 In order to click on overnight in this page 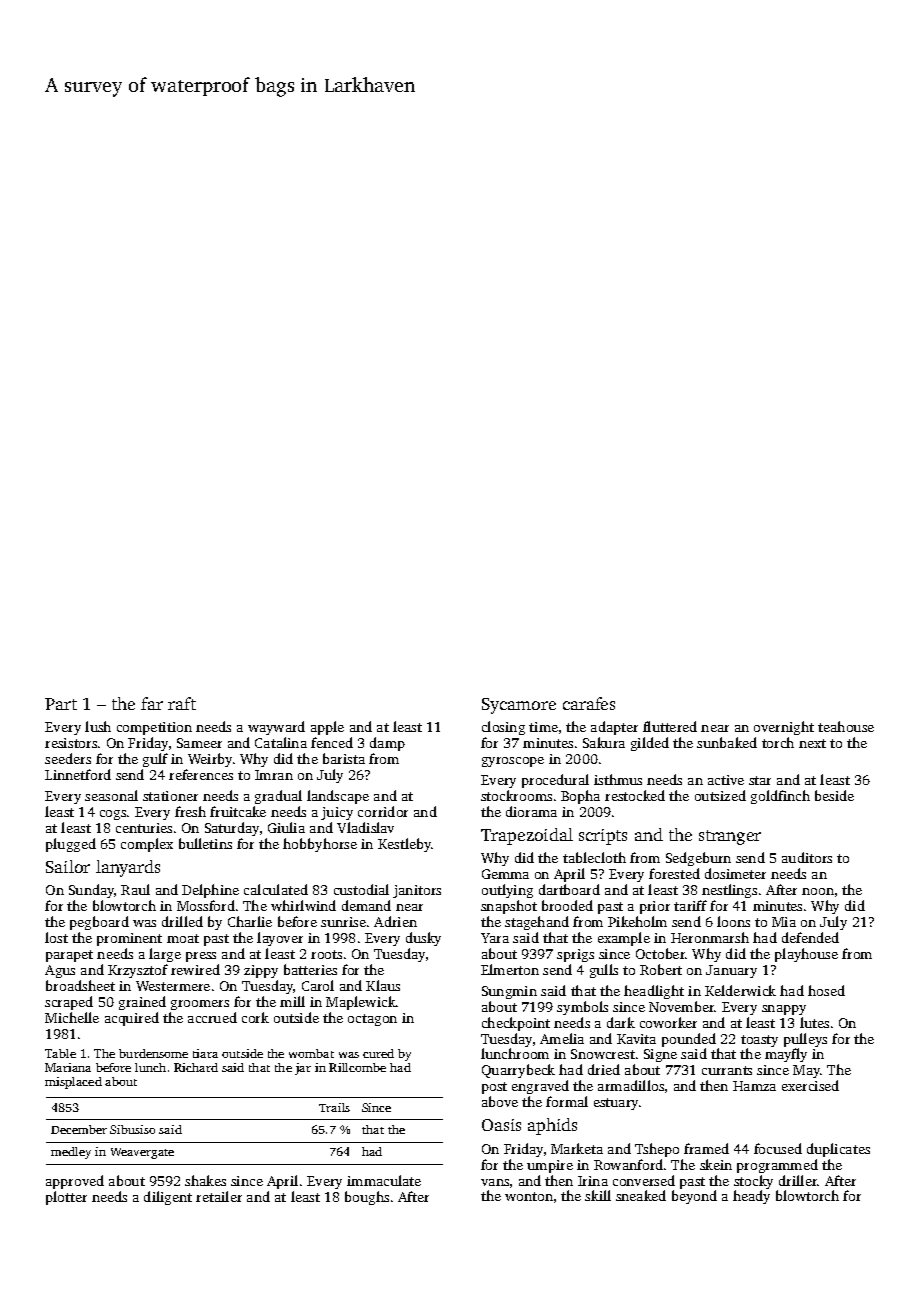, I will do `click(784, 728)`.
